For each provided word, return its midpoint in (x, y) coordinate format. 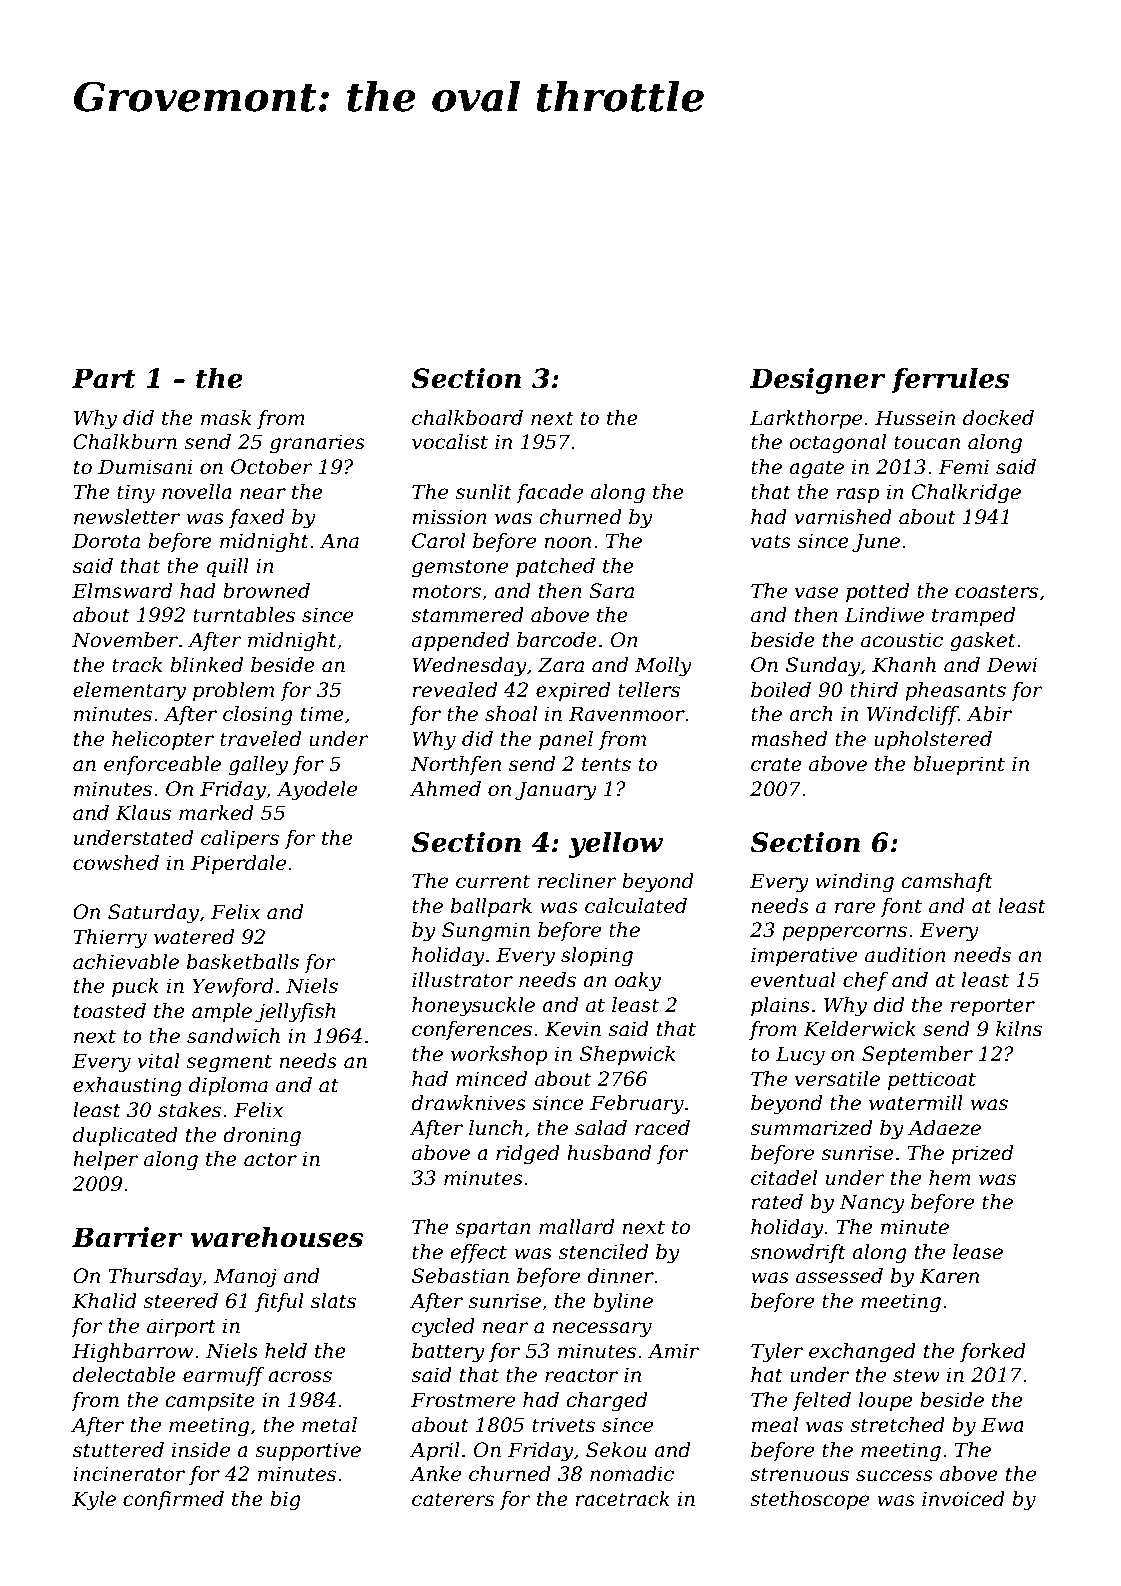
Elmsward (122, 591)
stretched (897, 1425)
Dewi (1011, 665)
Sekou (616, 1450)
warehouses (277, 1237)
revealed (454, 690)
